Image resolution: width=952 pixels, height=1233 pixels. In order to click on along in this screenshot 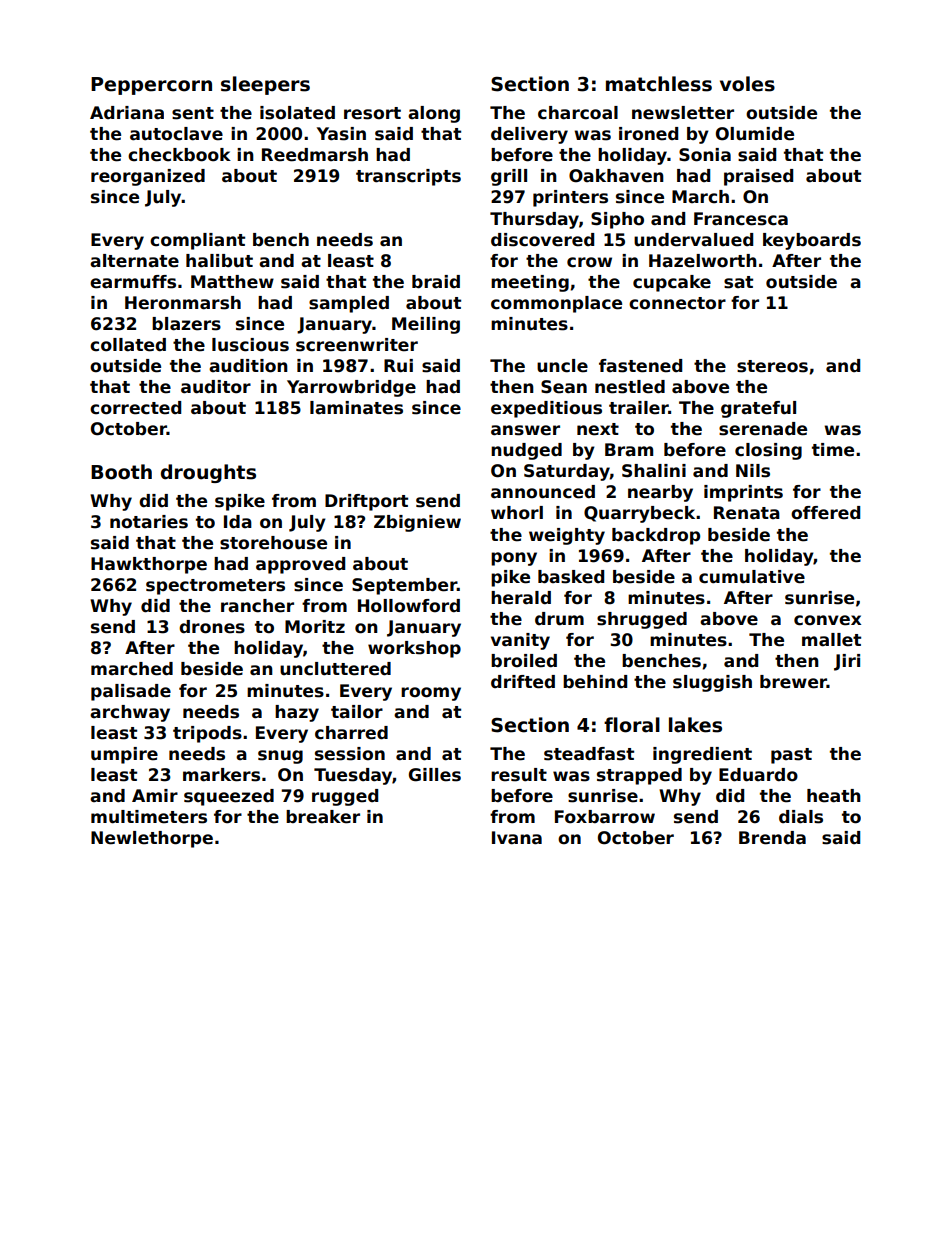, I will do `click(434, 114)`.
